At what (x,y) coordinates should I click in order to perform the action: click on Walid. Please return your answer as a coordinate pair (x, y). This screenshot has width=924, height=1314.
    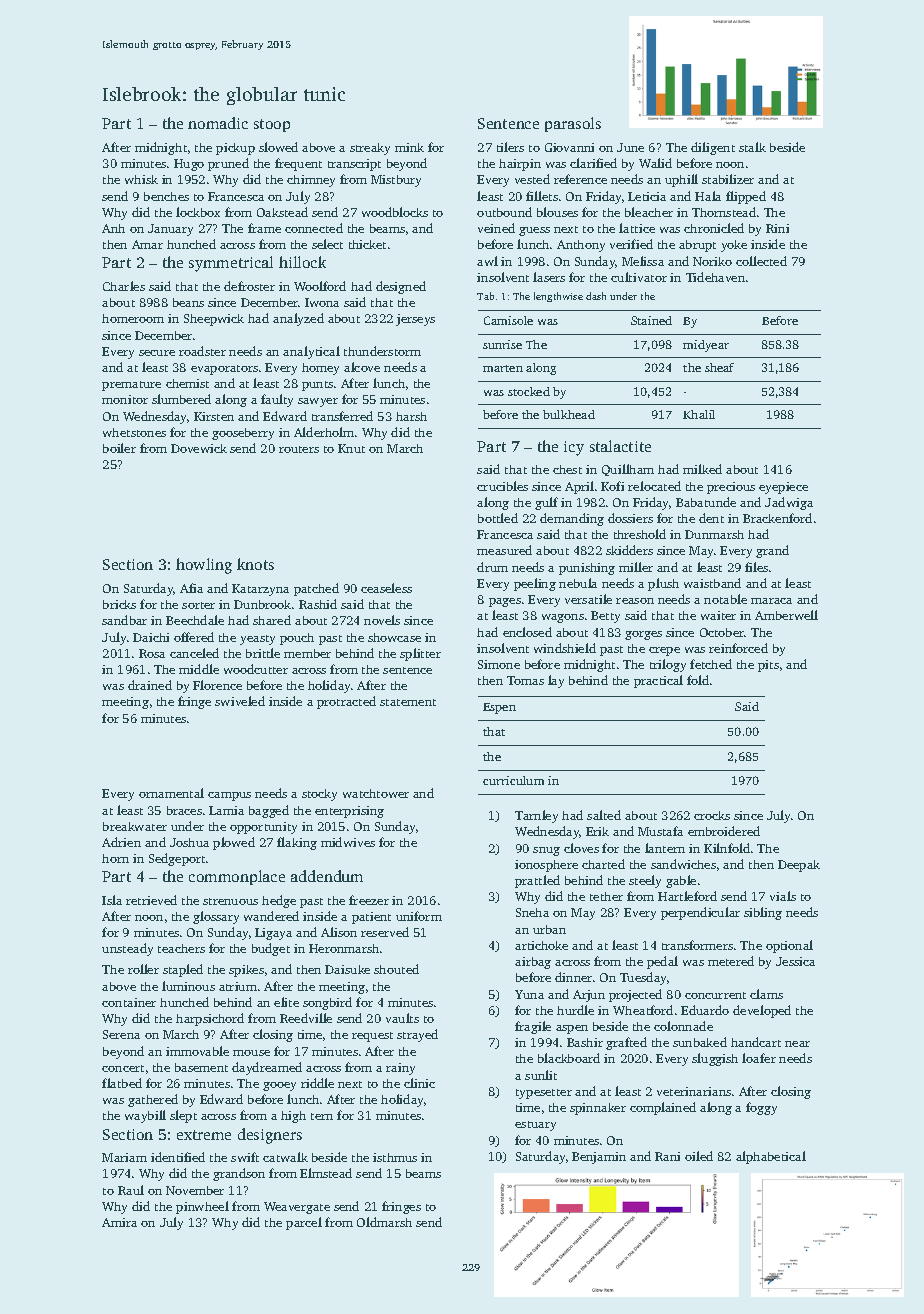
    Looking at the image, I should click on (655, 163).
